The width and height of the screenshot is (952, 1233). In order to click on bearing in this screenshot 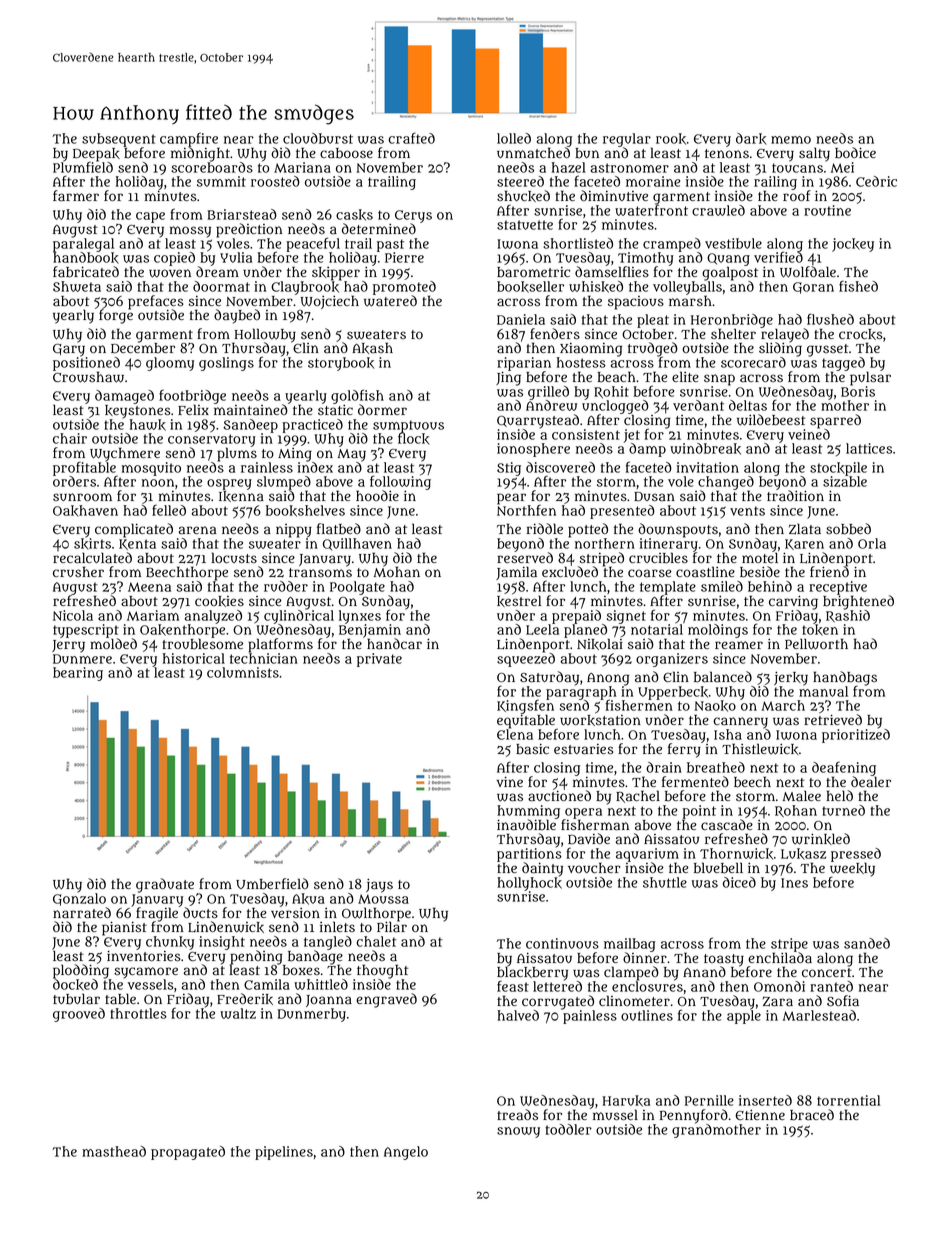, I will do `click(78, 674)`.
